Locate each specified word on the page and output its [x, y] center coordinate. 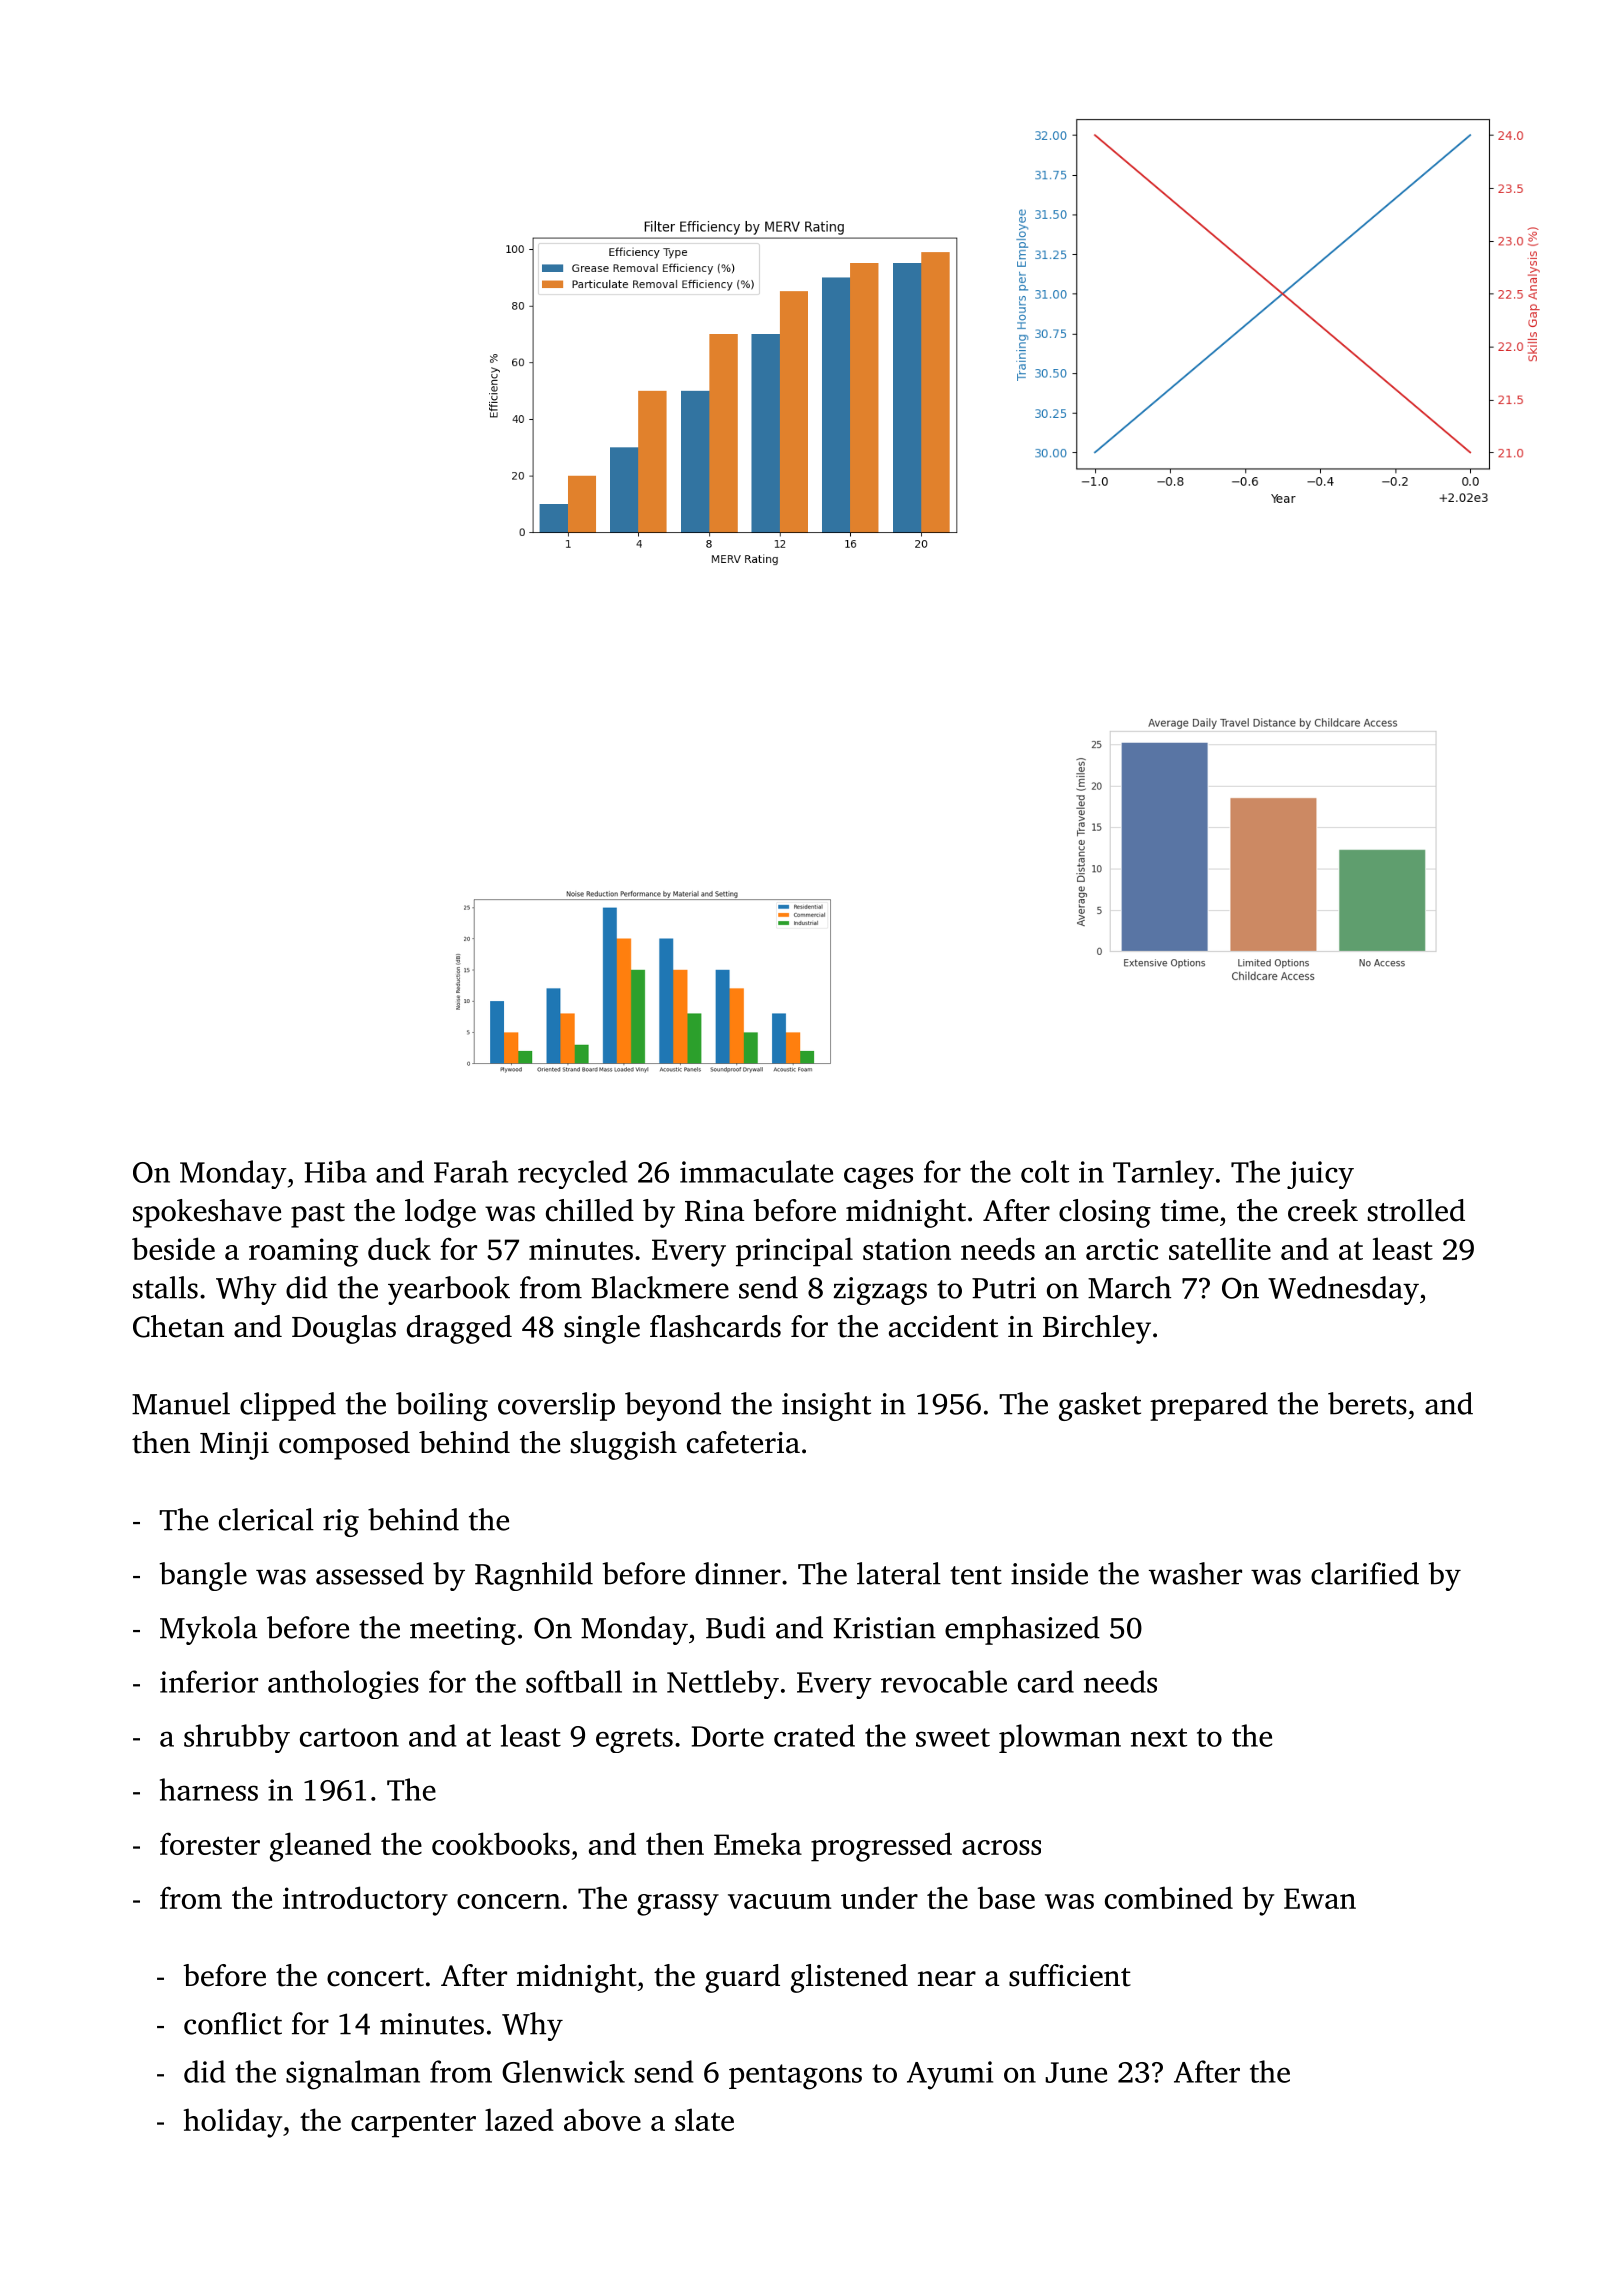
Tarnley [1163, 1174]
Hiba [336, 1171]
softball [574, 1681]
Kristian [884, 1628]
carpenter [413, 2125]
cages [878, 1178]
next [1159, 1737]
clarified [1365, 1573]
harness [209, 1789]
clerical [266, 1519]
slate [704, 2119]
